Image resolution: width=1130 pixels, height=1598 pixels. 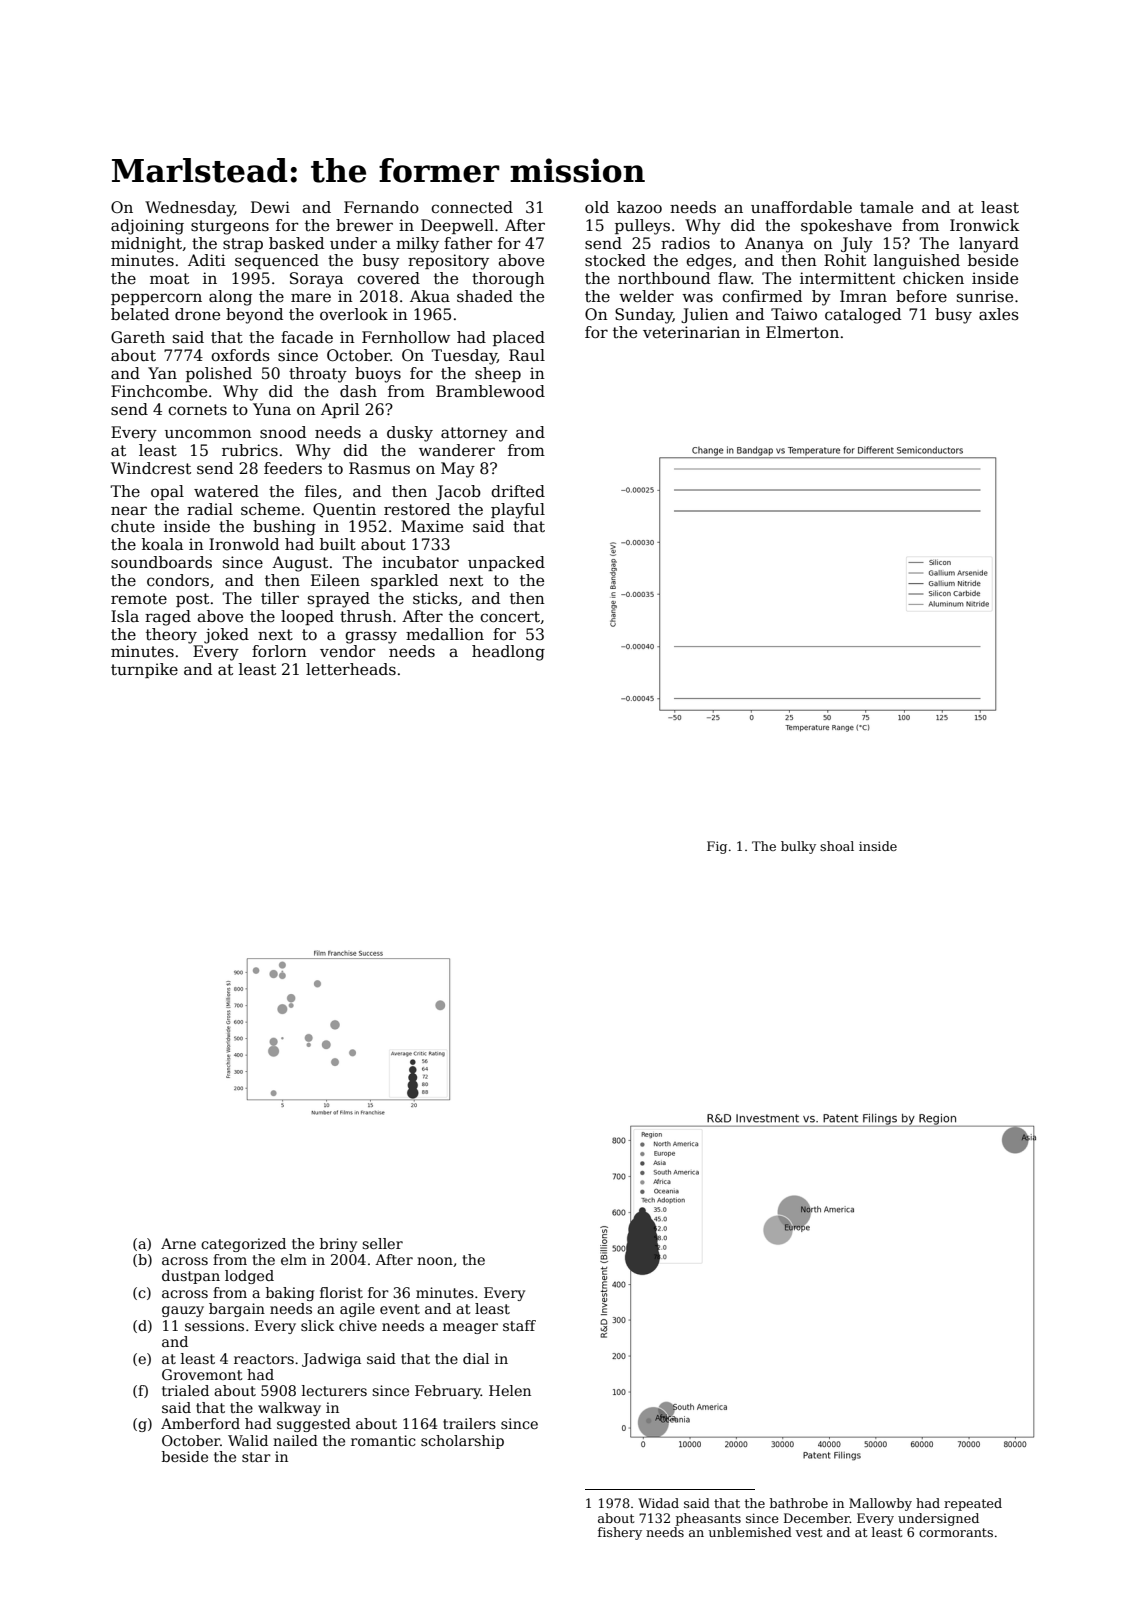 I want to click on Helen, so click(x=510, y=1390).
